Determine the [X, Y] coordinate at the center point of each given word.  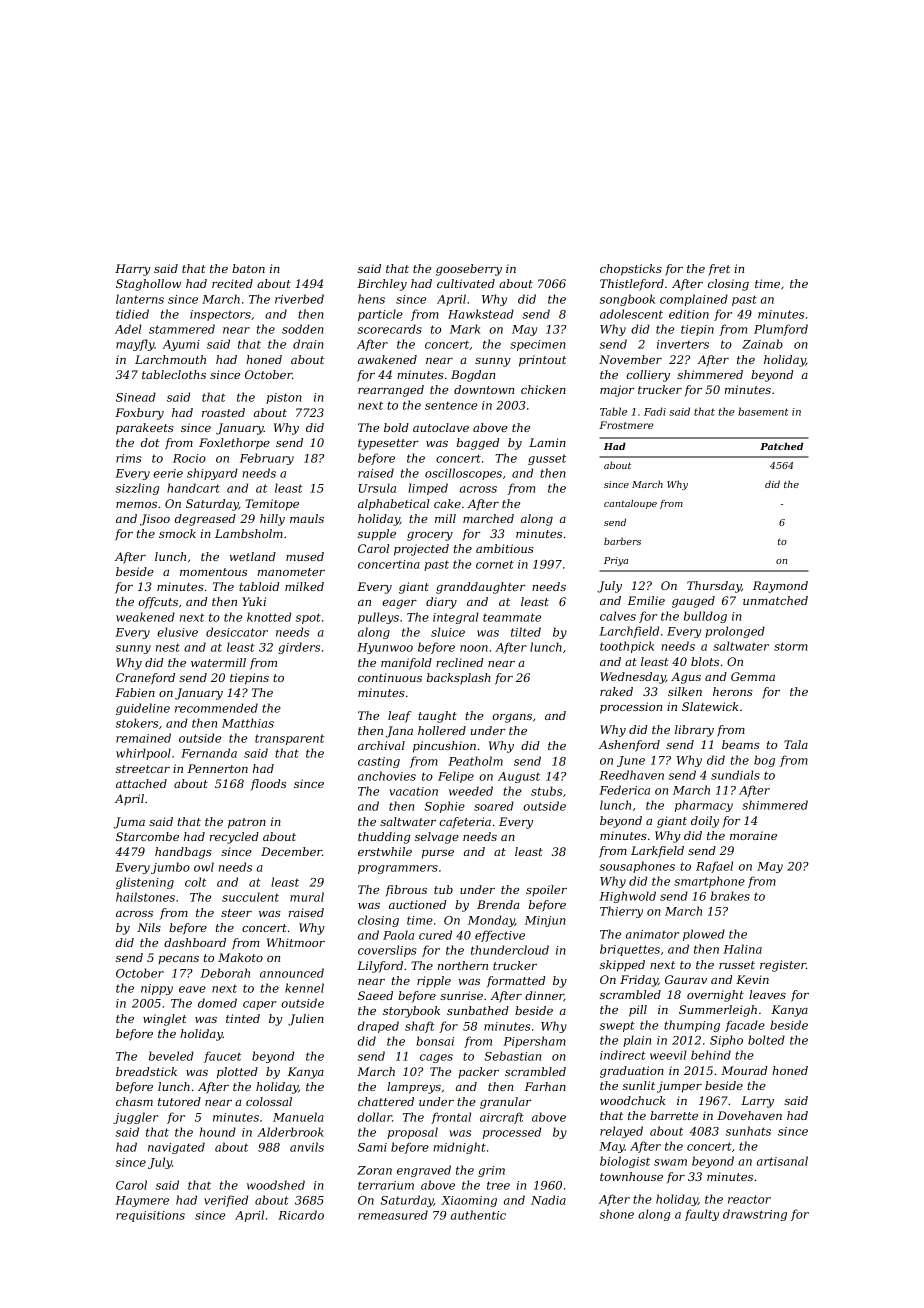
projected [421, 550]
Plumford [781, 330]
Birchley [382, 285]
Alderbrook [290, 1132]
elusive [177, 632]
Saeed [375, 995]
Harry [133, 270]
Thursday [714, 587]
